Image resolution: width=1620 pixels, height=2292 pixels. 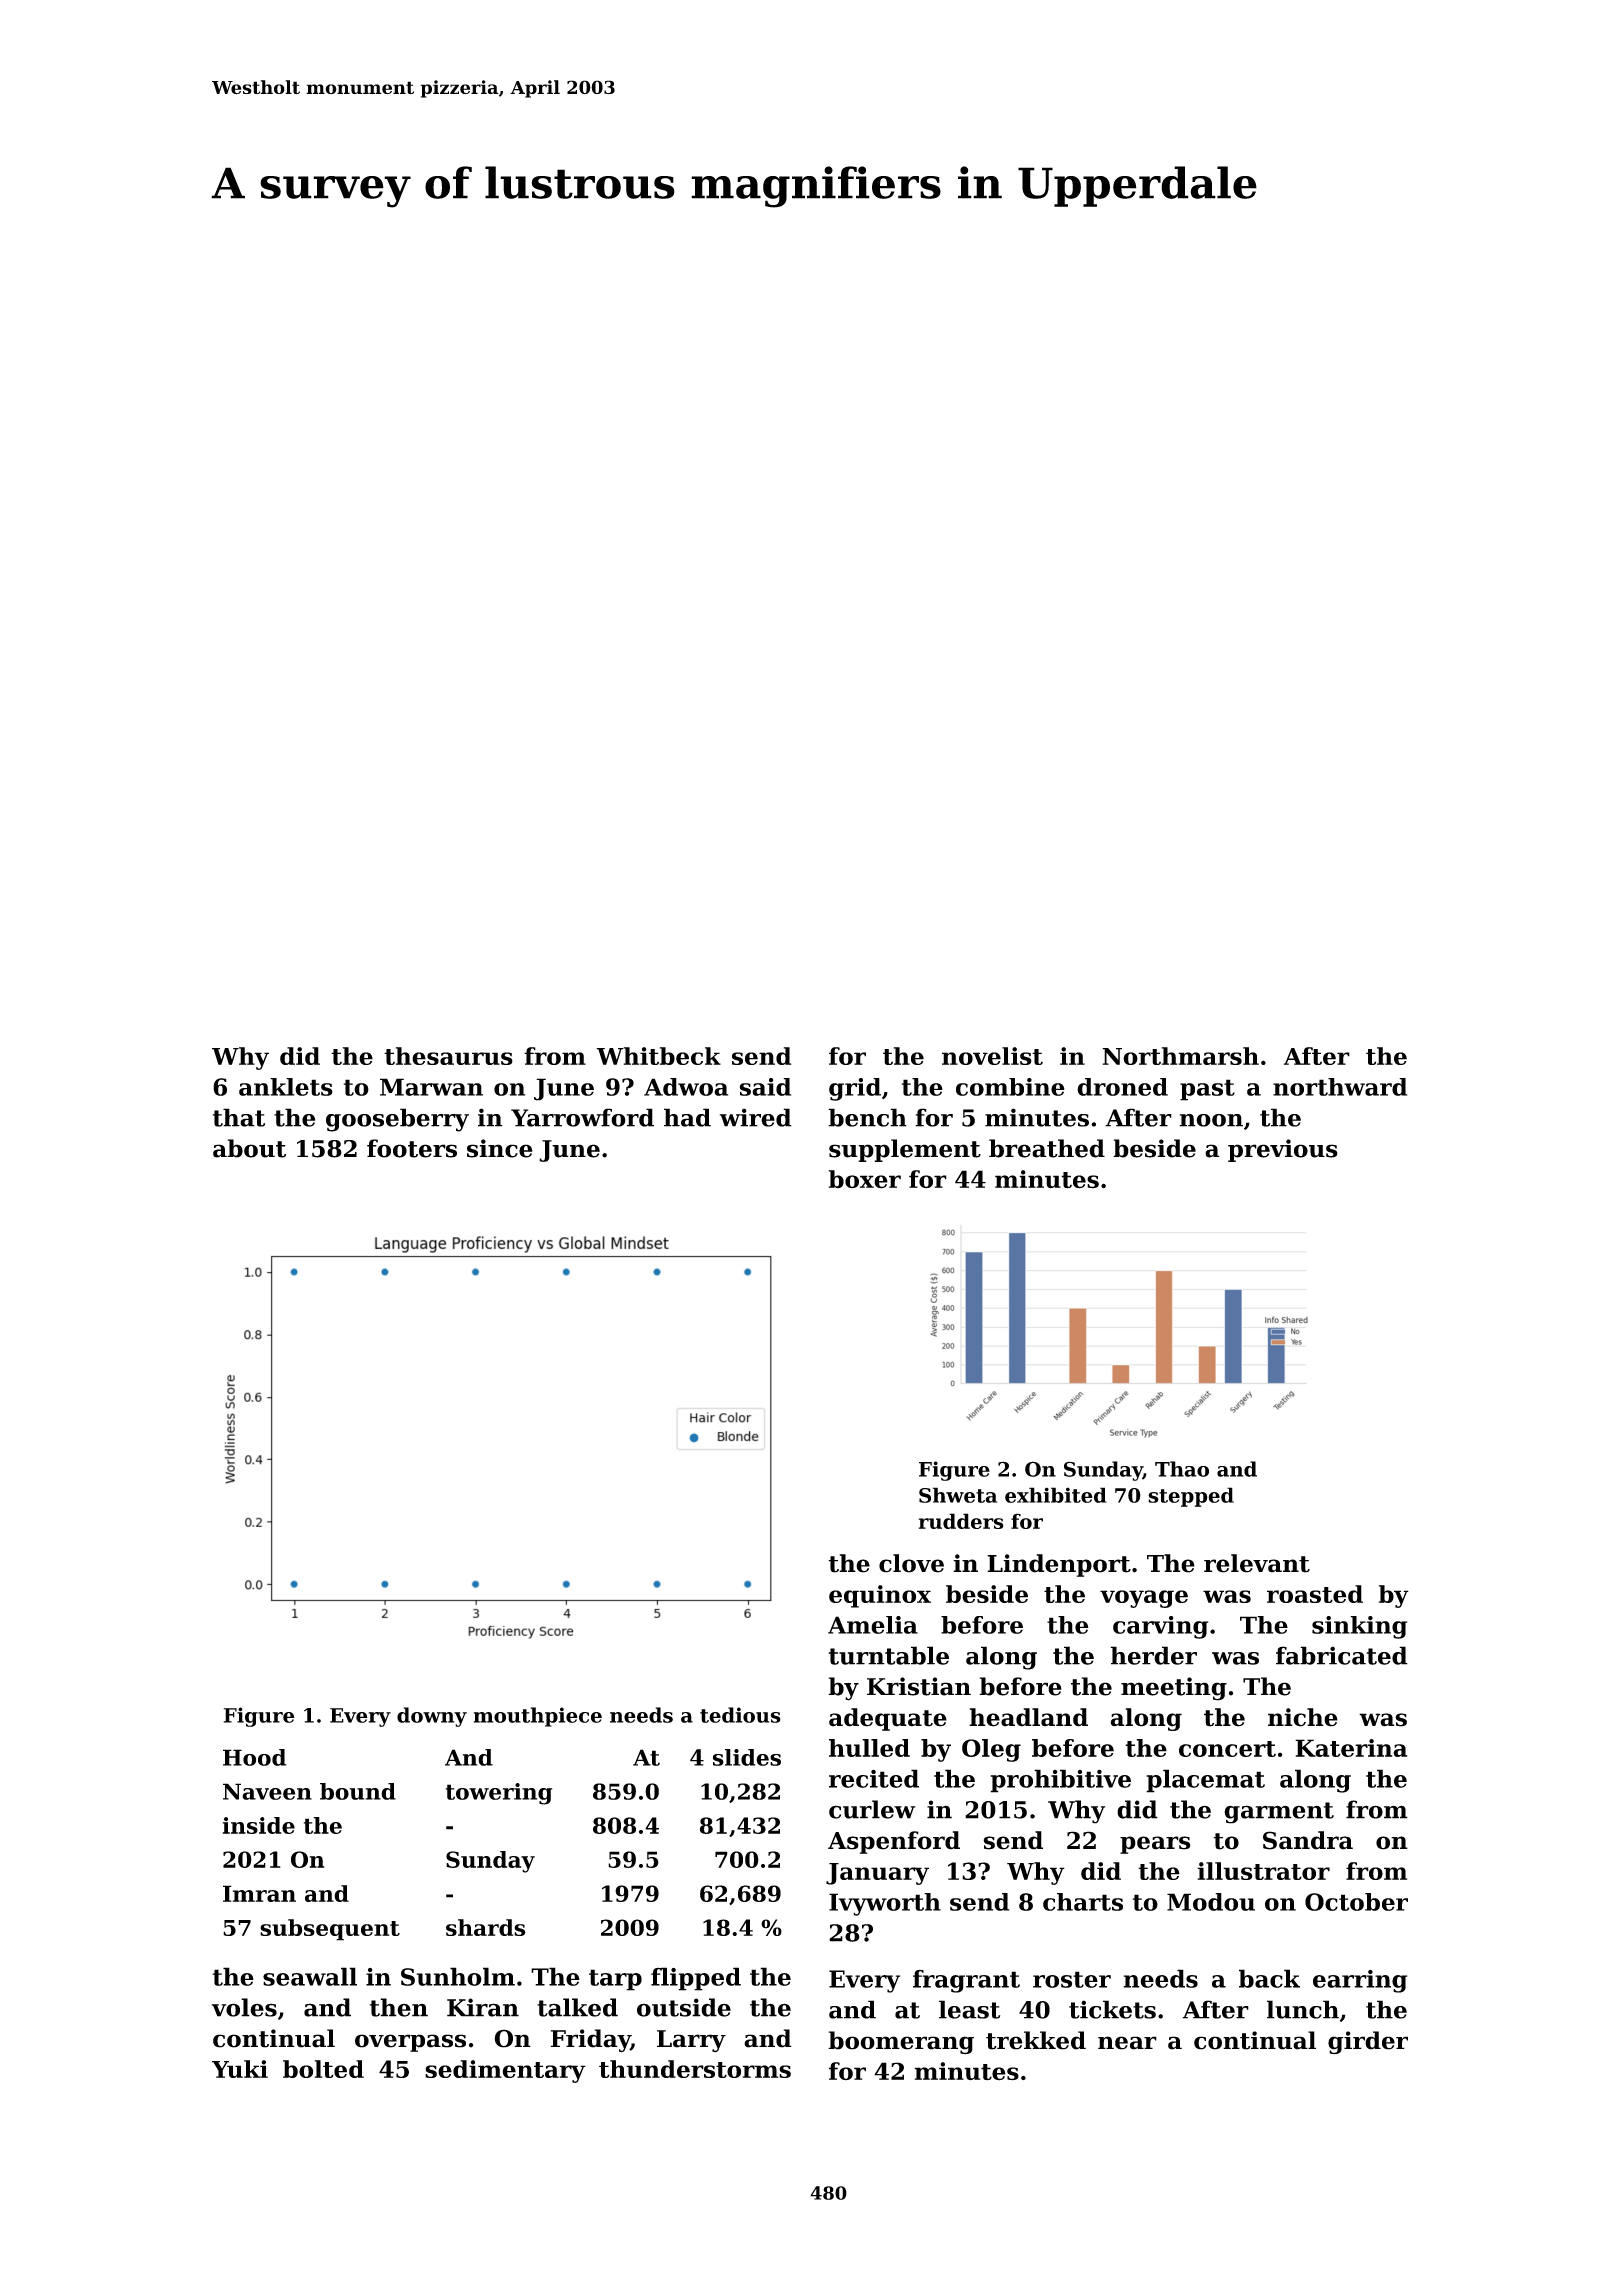 I want to click on thesaurus, so click(x=448, y=1056).
